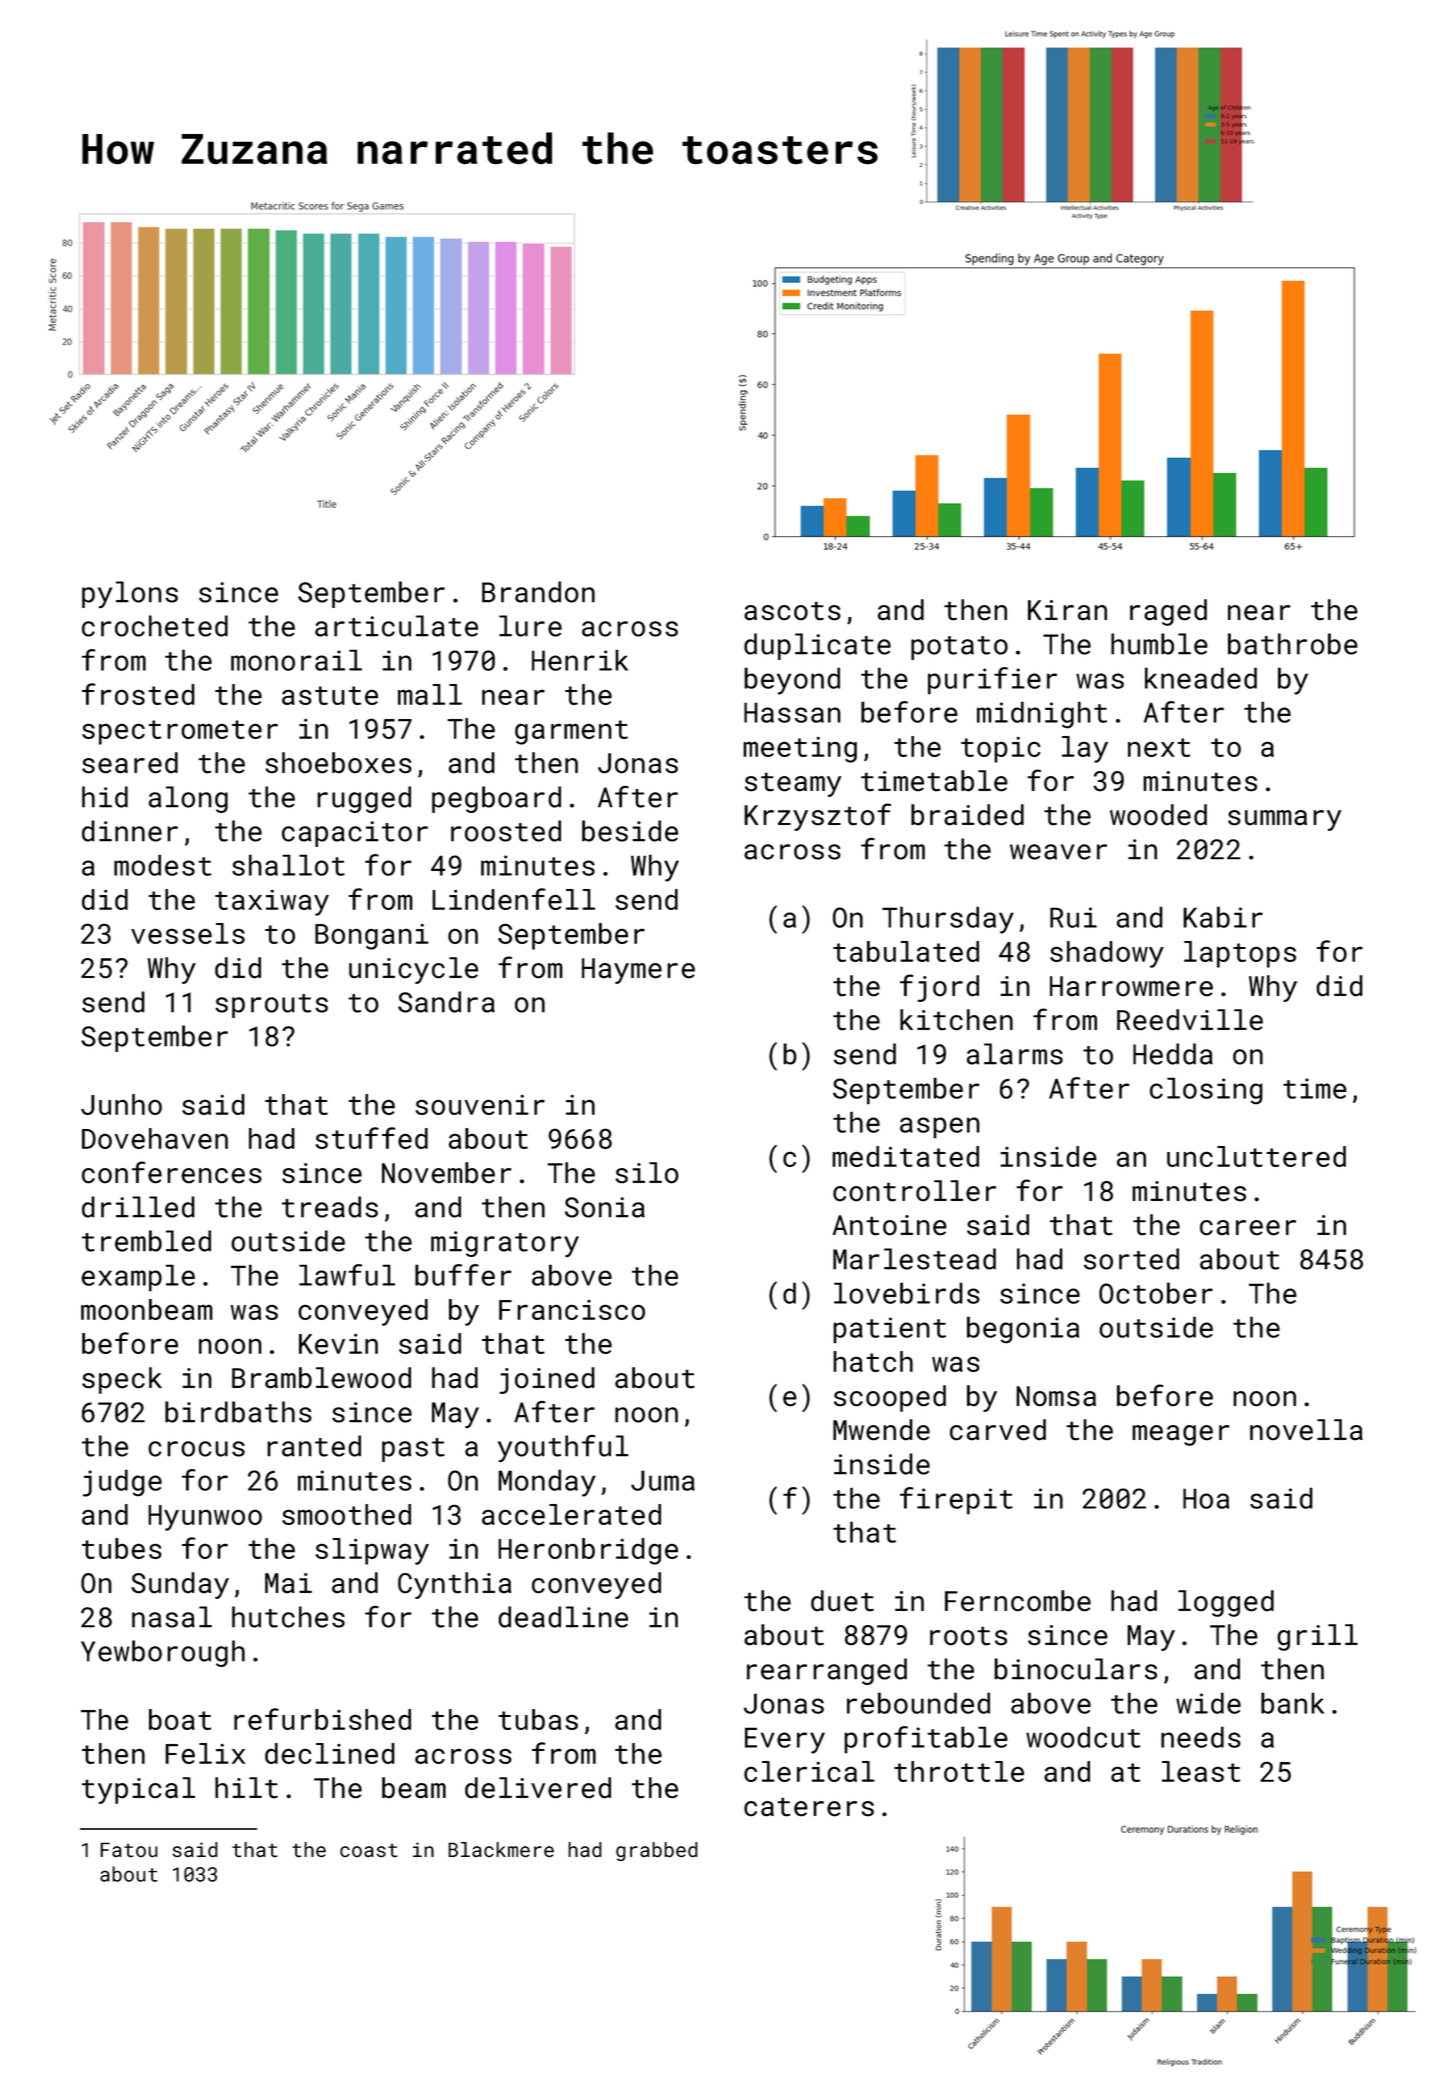  What do you see at coordinates (130, 594) in the document?
I see `pylons` at bounding box center [130, 594].
